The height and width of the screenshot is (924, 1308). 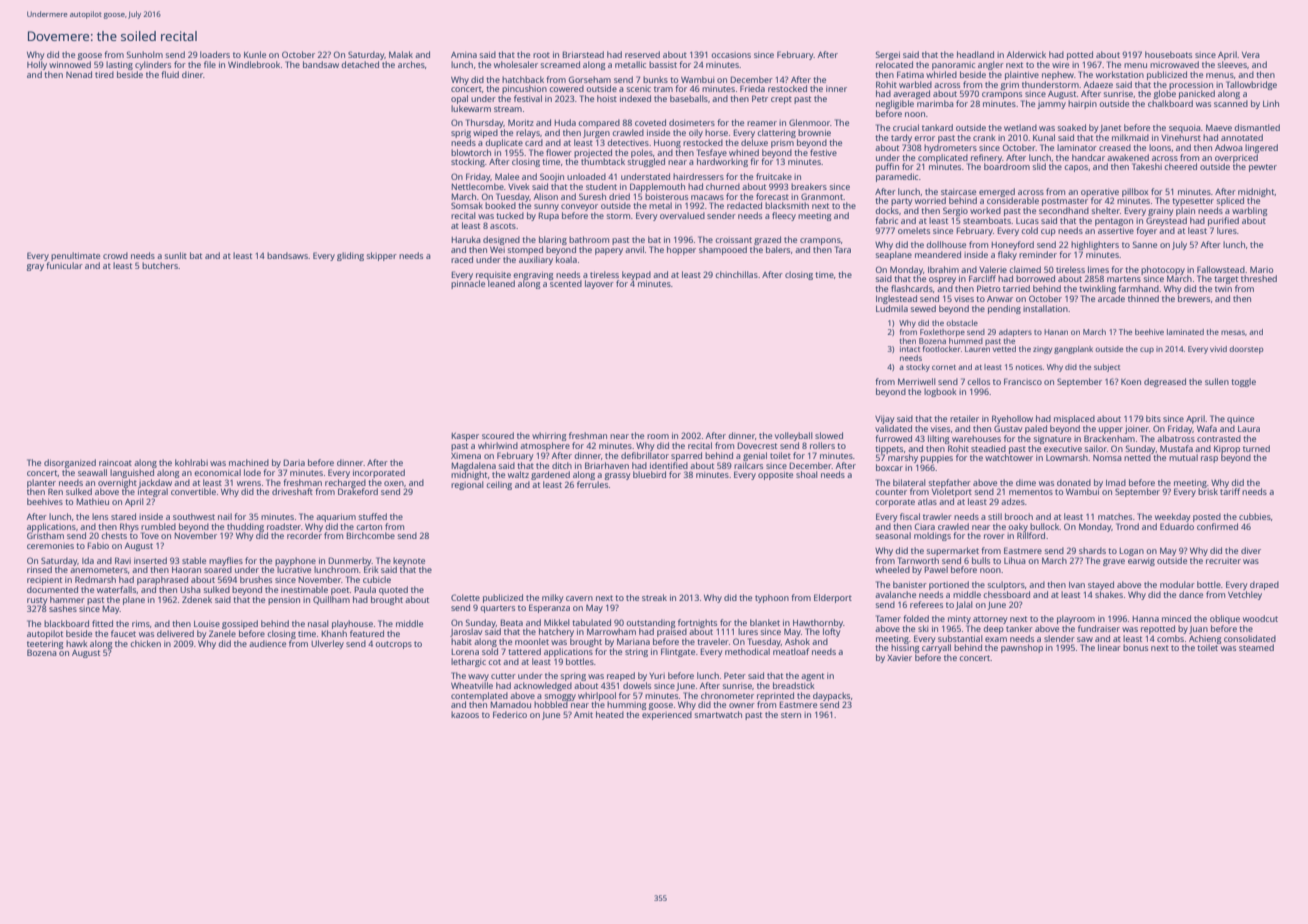 What do you see at coordinates (471, 108) in the screenshot?
I see `lukewarm` at bounding box center [471, 108].
